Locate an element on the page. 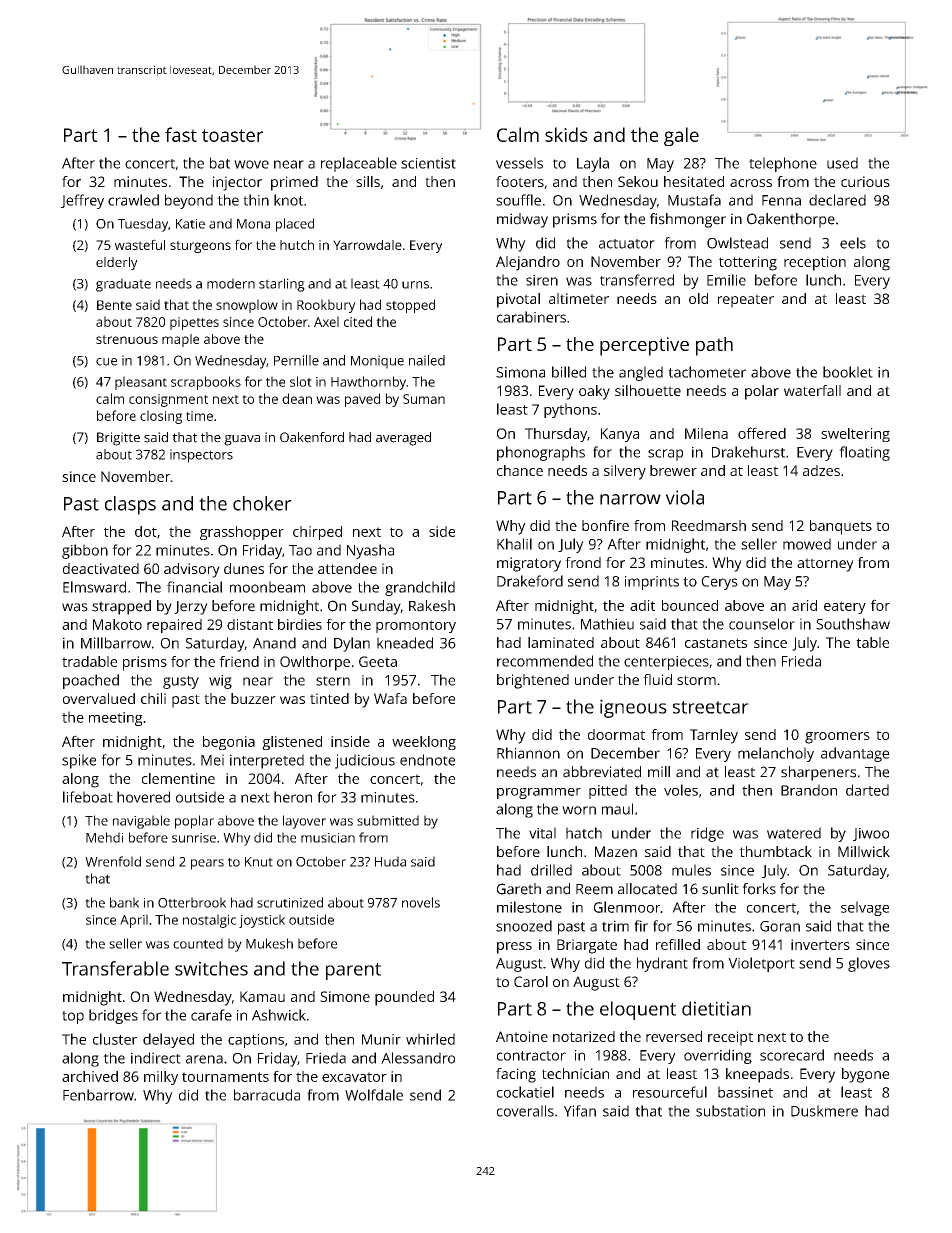 Image resolution: width=952 pixels, height=1233 pixels. Fenbarrow is located at coordinates (98, 1095).
